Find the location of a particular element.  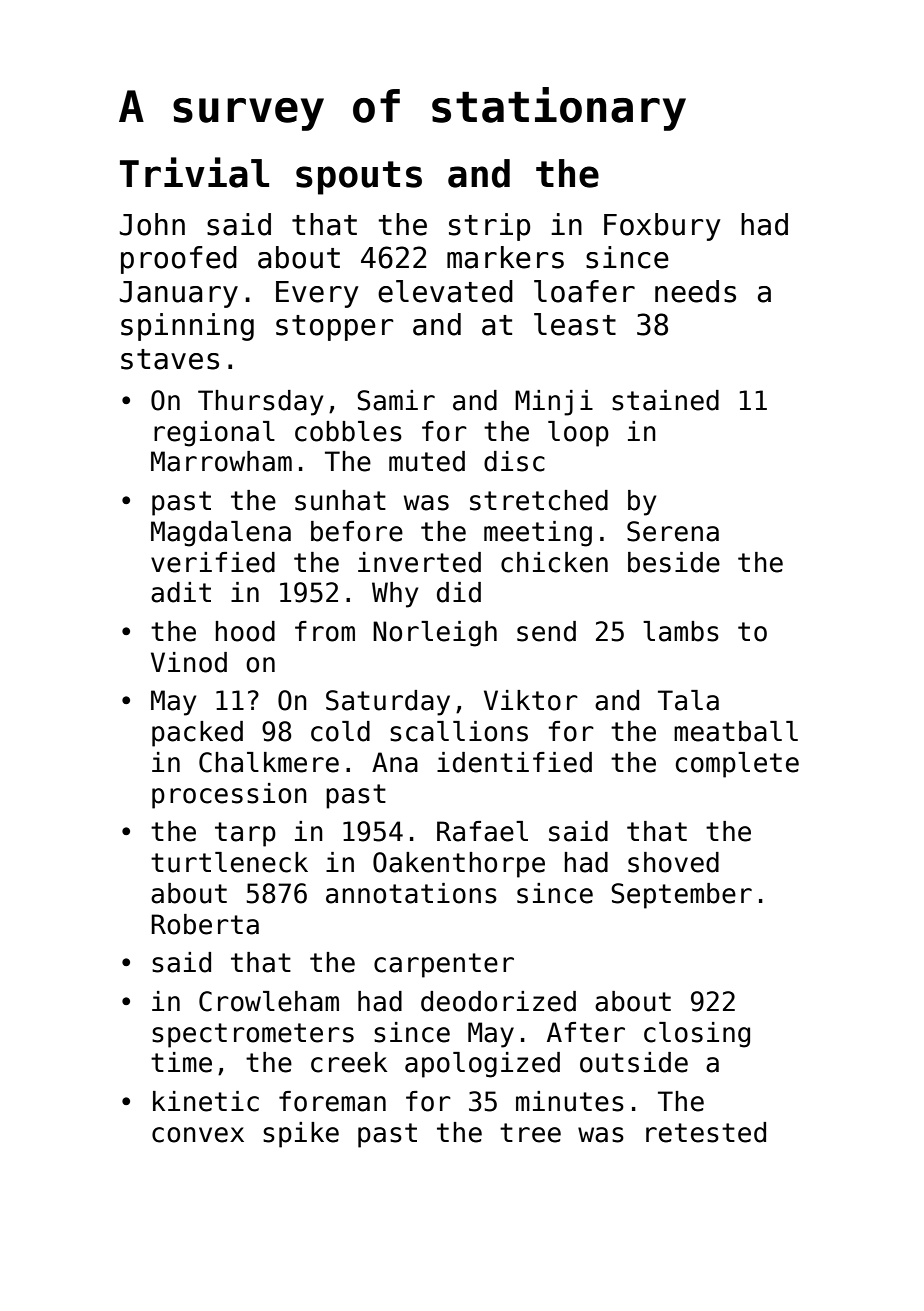

before is located at coordinates (357, 531).
